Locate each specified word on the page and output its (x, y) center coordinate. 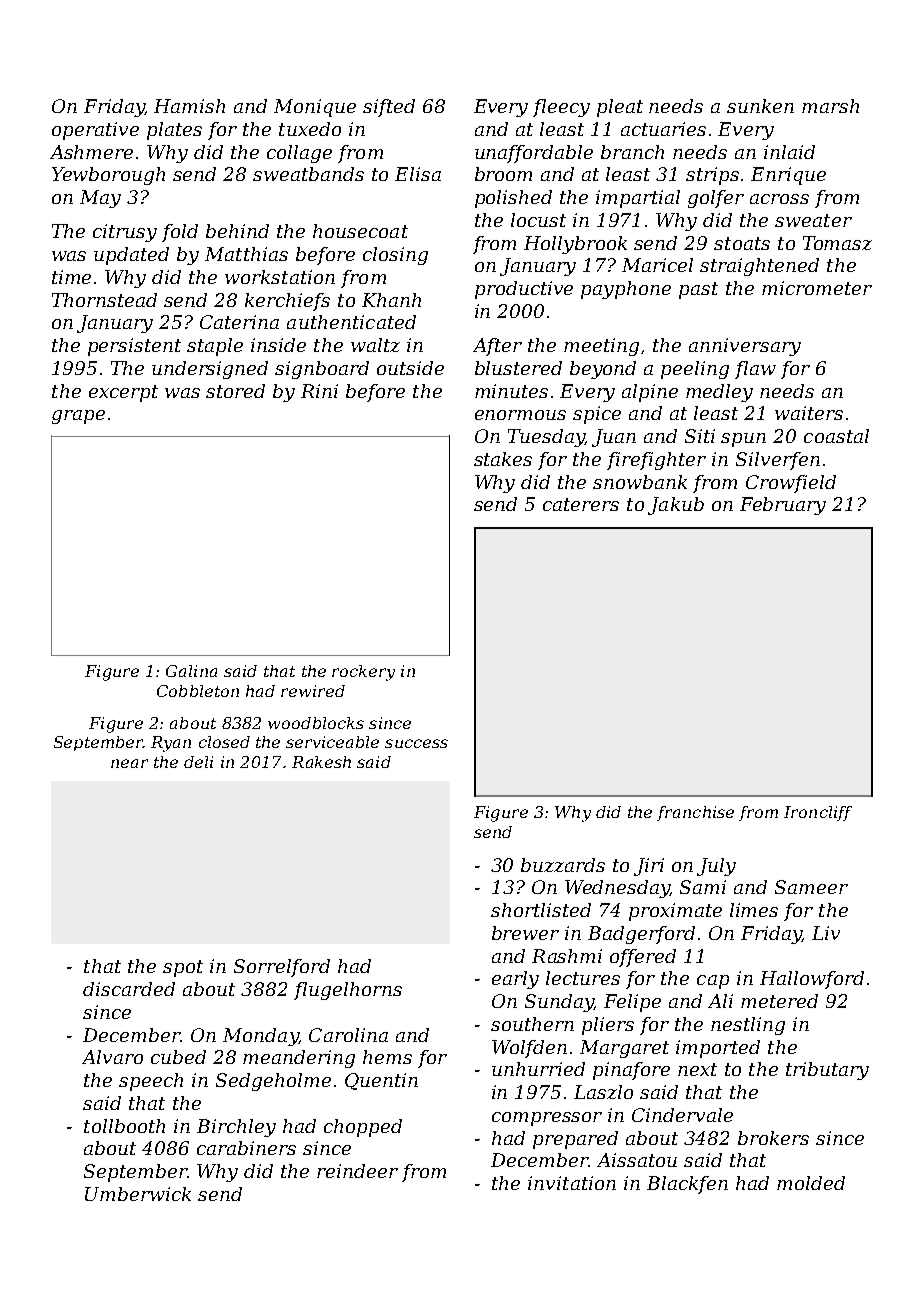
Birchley (236, 1128)
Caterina (239, 322)
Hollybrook (575, 245)
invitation (572, 1183)
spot (183, 968)
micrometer (817, 288)
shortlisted (541, 910)
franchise (695, 813)
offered (643, 958)
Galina (191, 671)
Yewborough (108, 176)
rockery (363, 673)
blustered (518, 368)
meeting (601, 347)
